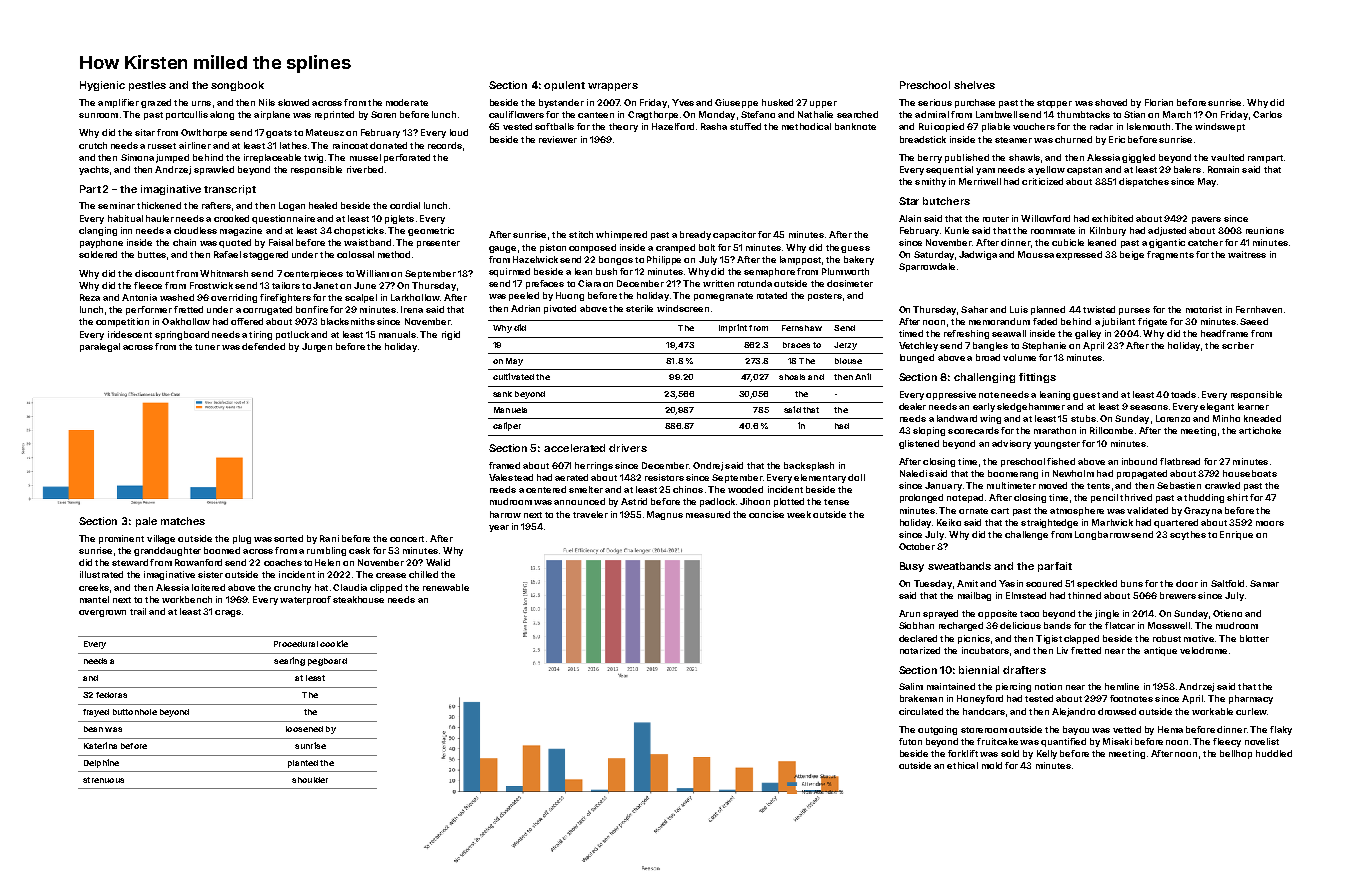 This screenshot has width=1372, height=887. What do you see at coordinates (1079, 255) in the screenshot?
I see `expressed` at bounding box center [1079, 255].
